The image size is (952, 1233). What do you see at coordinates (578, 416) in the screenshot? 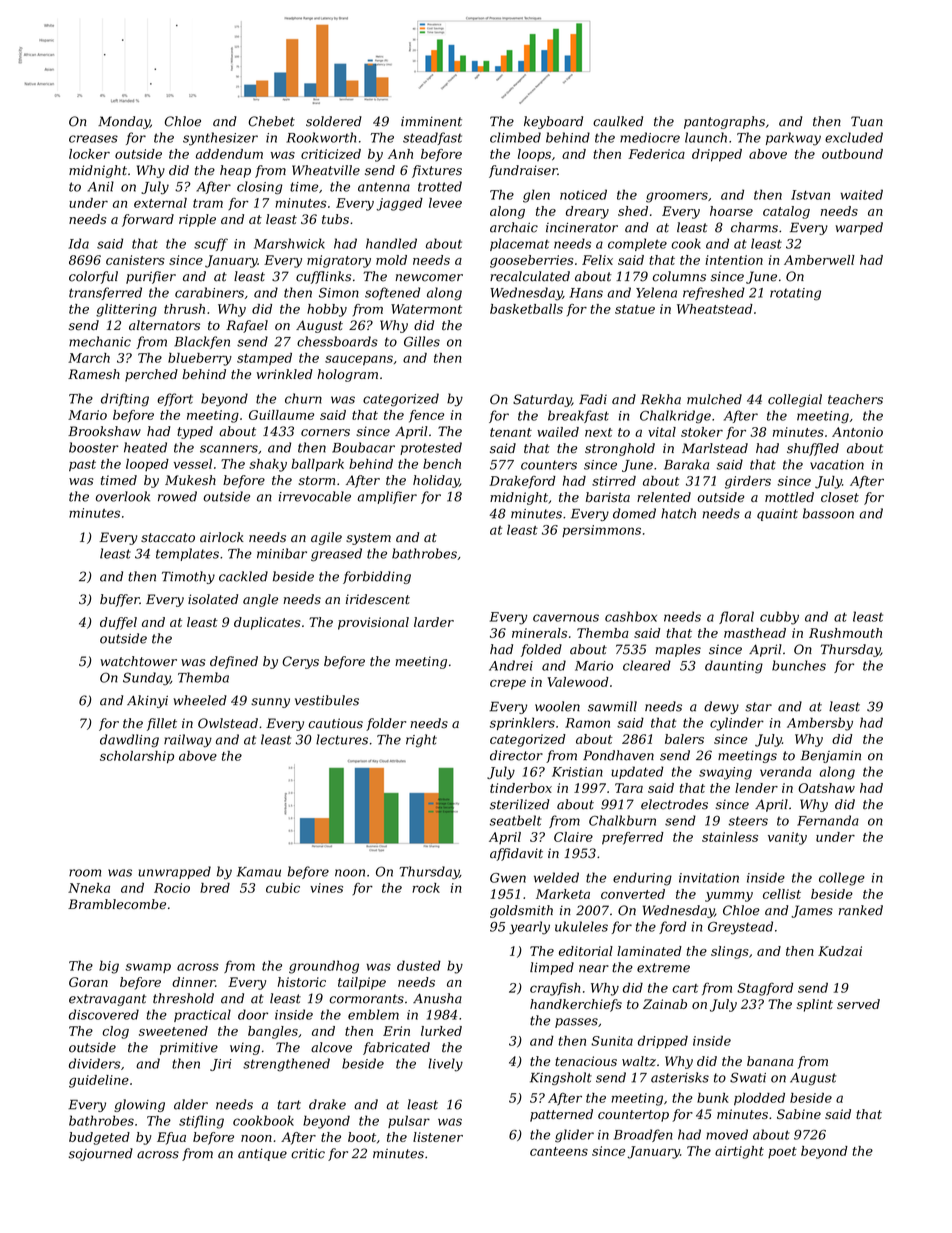
I see `breakfast` at bounding box center [578, 416].
